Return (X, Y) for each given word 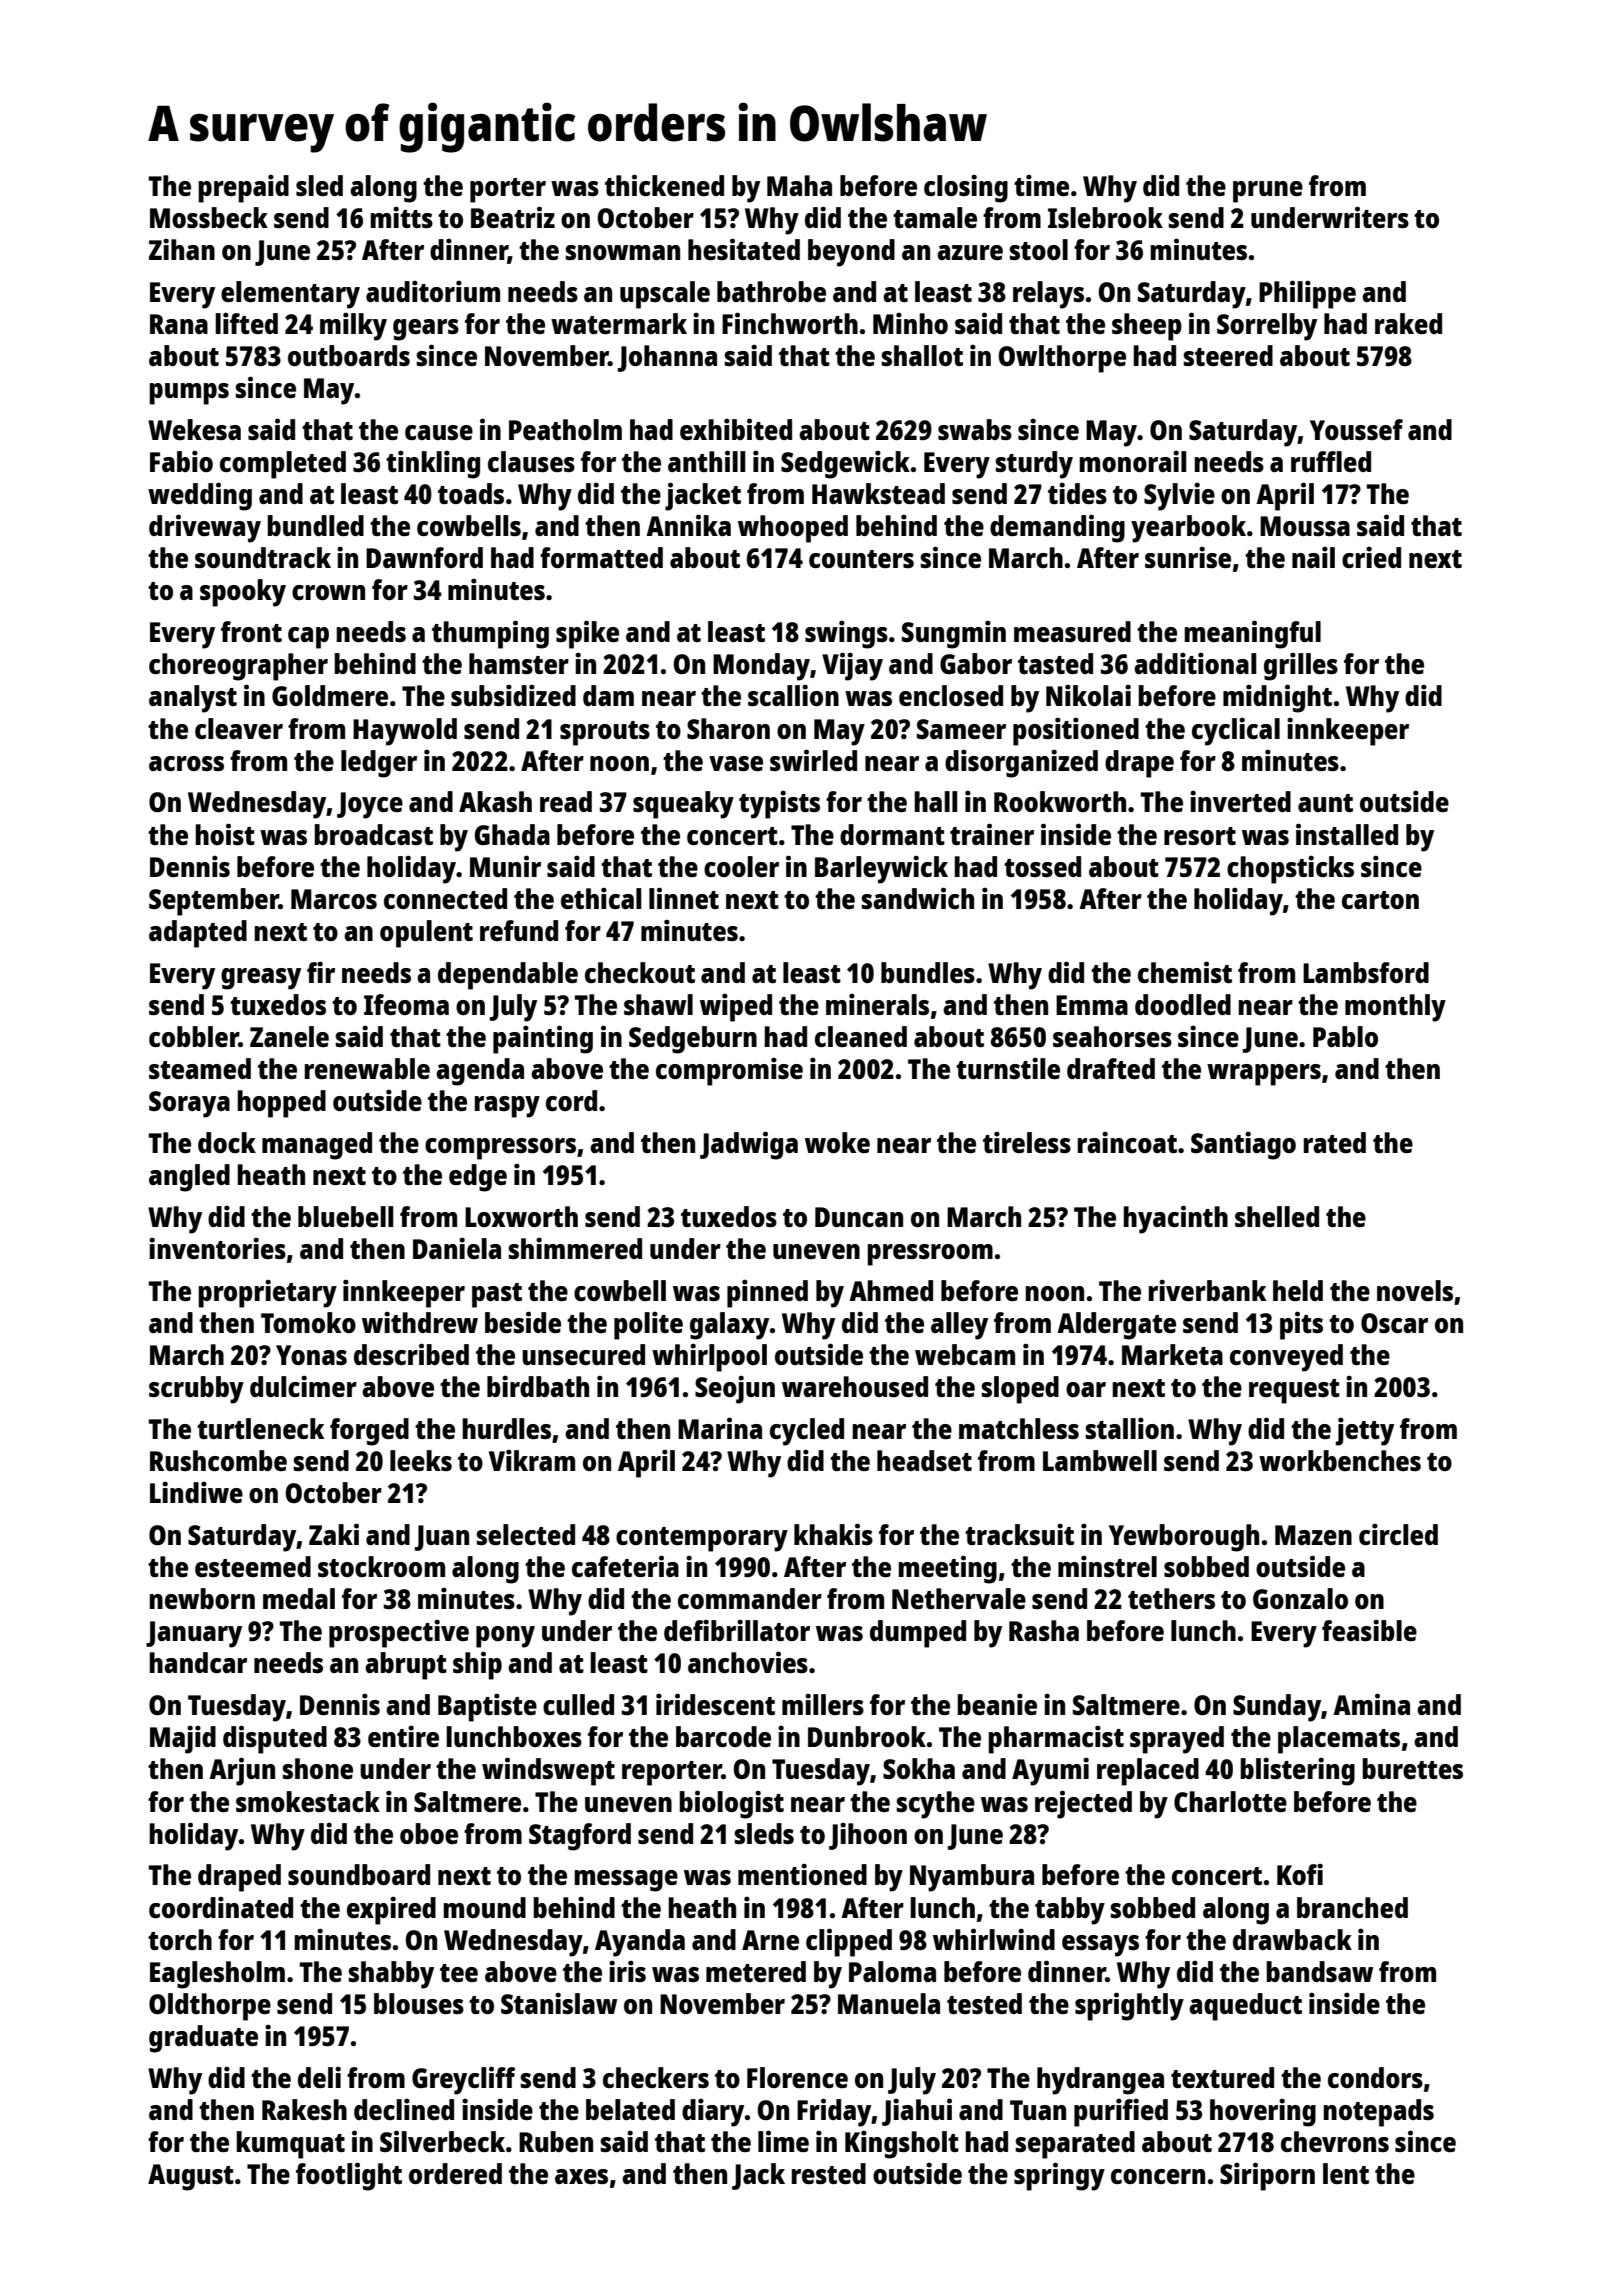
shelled (1277, 1216)
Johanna (667, 358)
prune (1268, 192)
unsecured (583, 1354)
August (191, 2177)
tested (984, 2003)
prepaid (243, 188)
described (411, 1354)
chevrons (1335, 2141)
